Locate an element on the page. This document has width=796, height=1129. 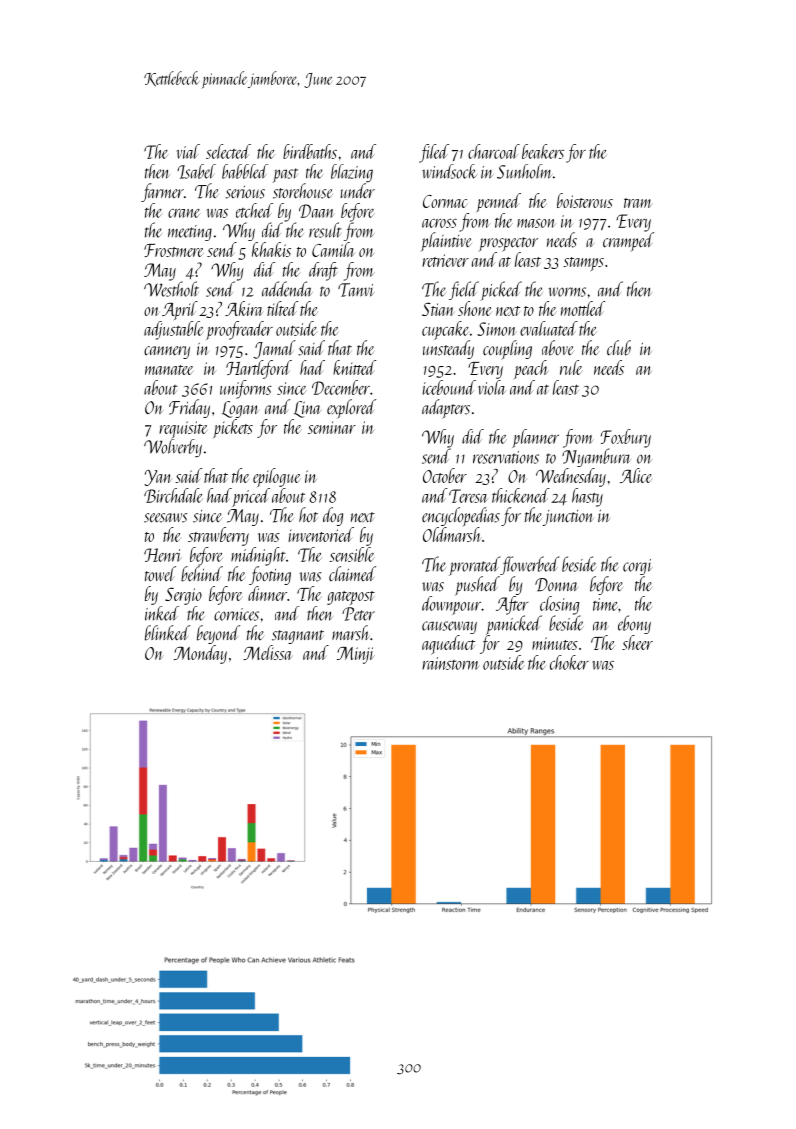
dog is located at coordinates (333, 516).
